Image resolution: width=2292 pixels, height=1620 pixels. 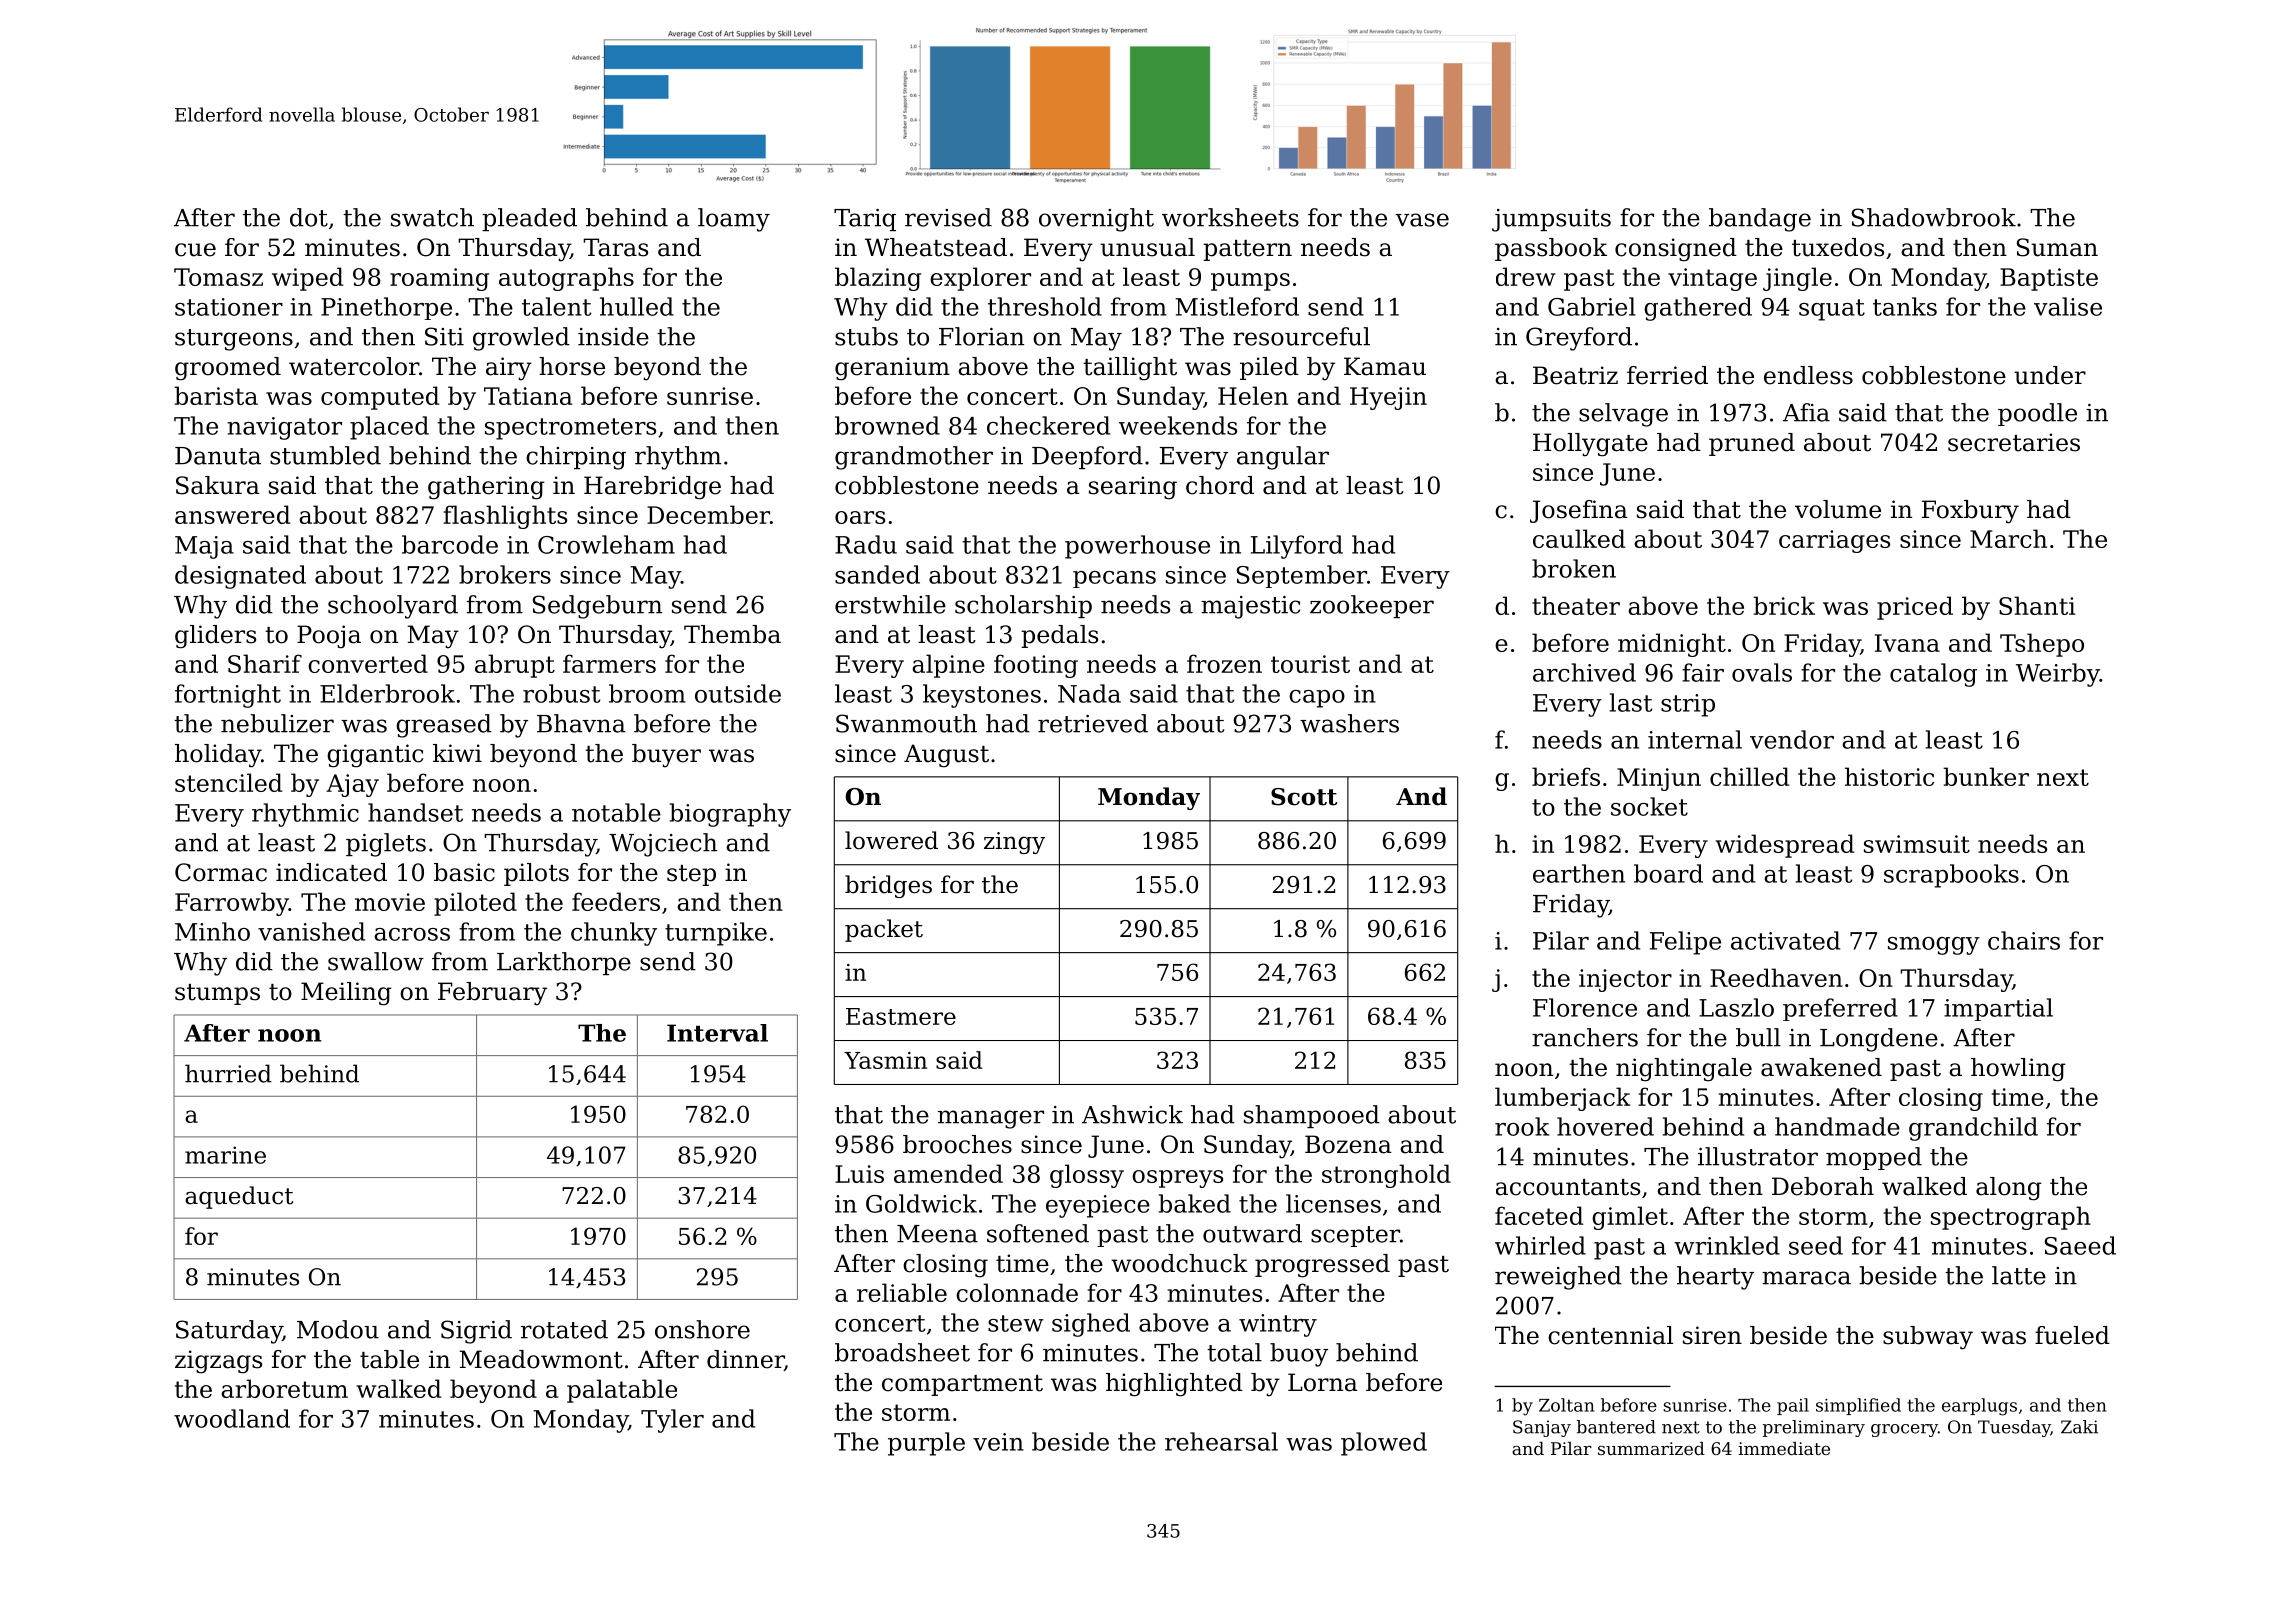 I want to click on fortnight, so click(x=228, y=696).
